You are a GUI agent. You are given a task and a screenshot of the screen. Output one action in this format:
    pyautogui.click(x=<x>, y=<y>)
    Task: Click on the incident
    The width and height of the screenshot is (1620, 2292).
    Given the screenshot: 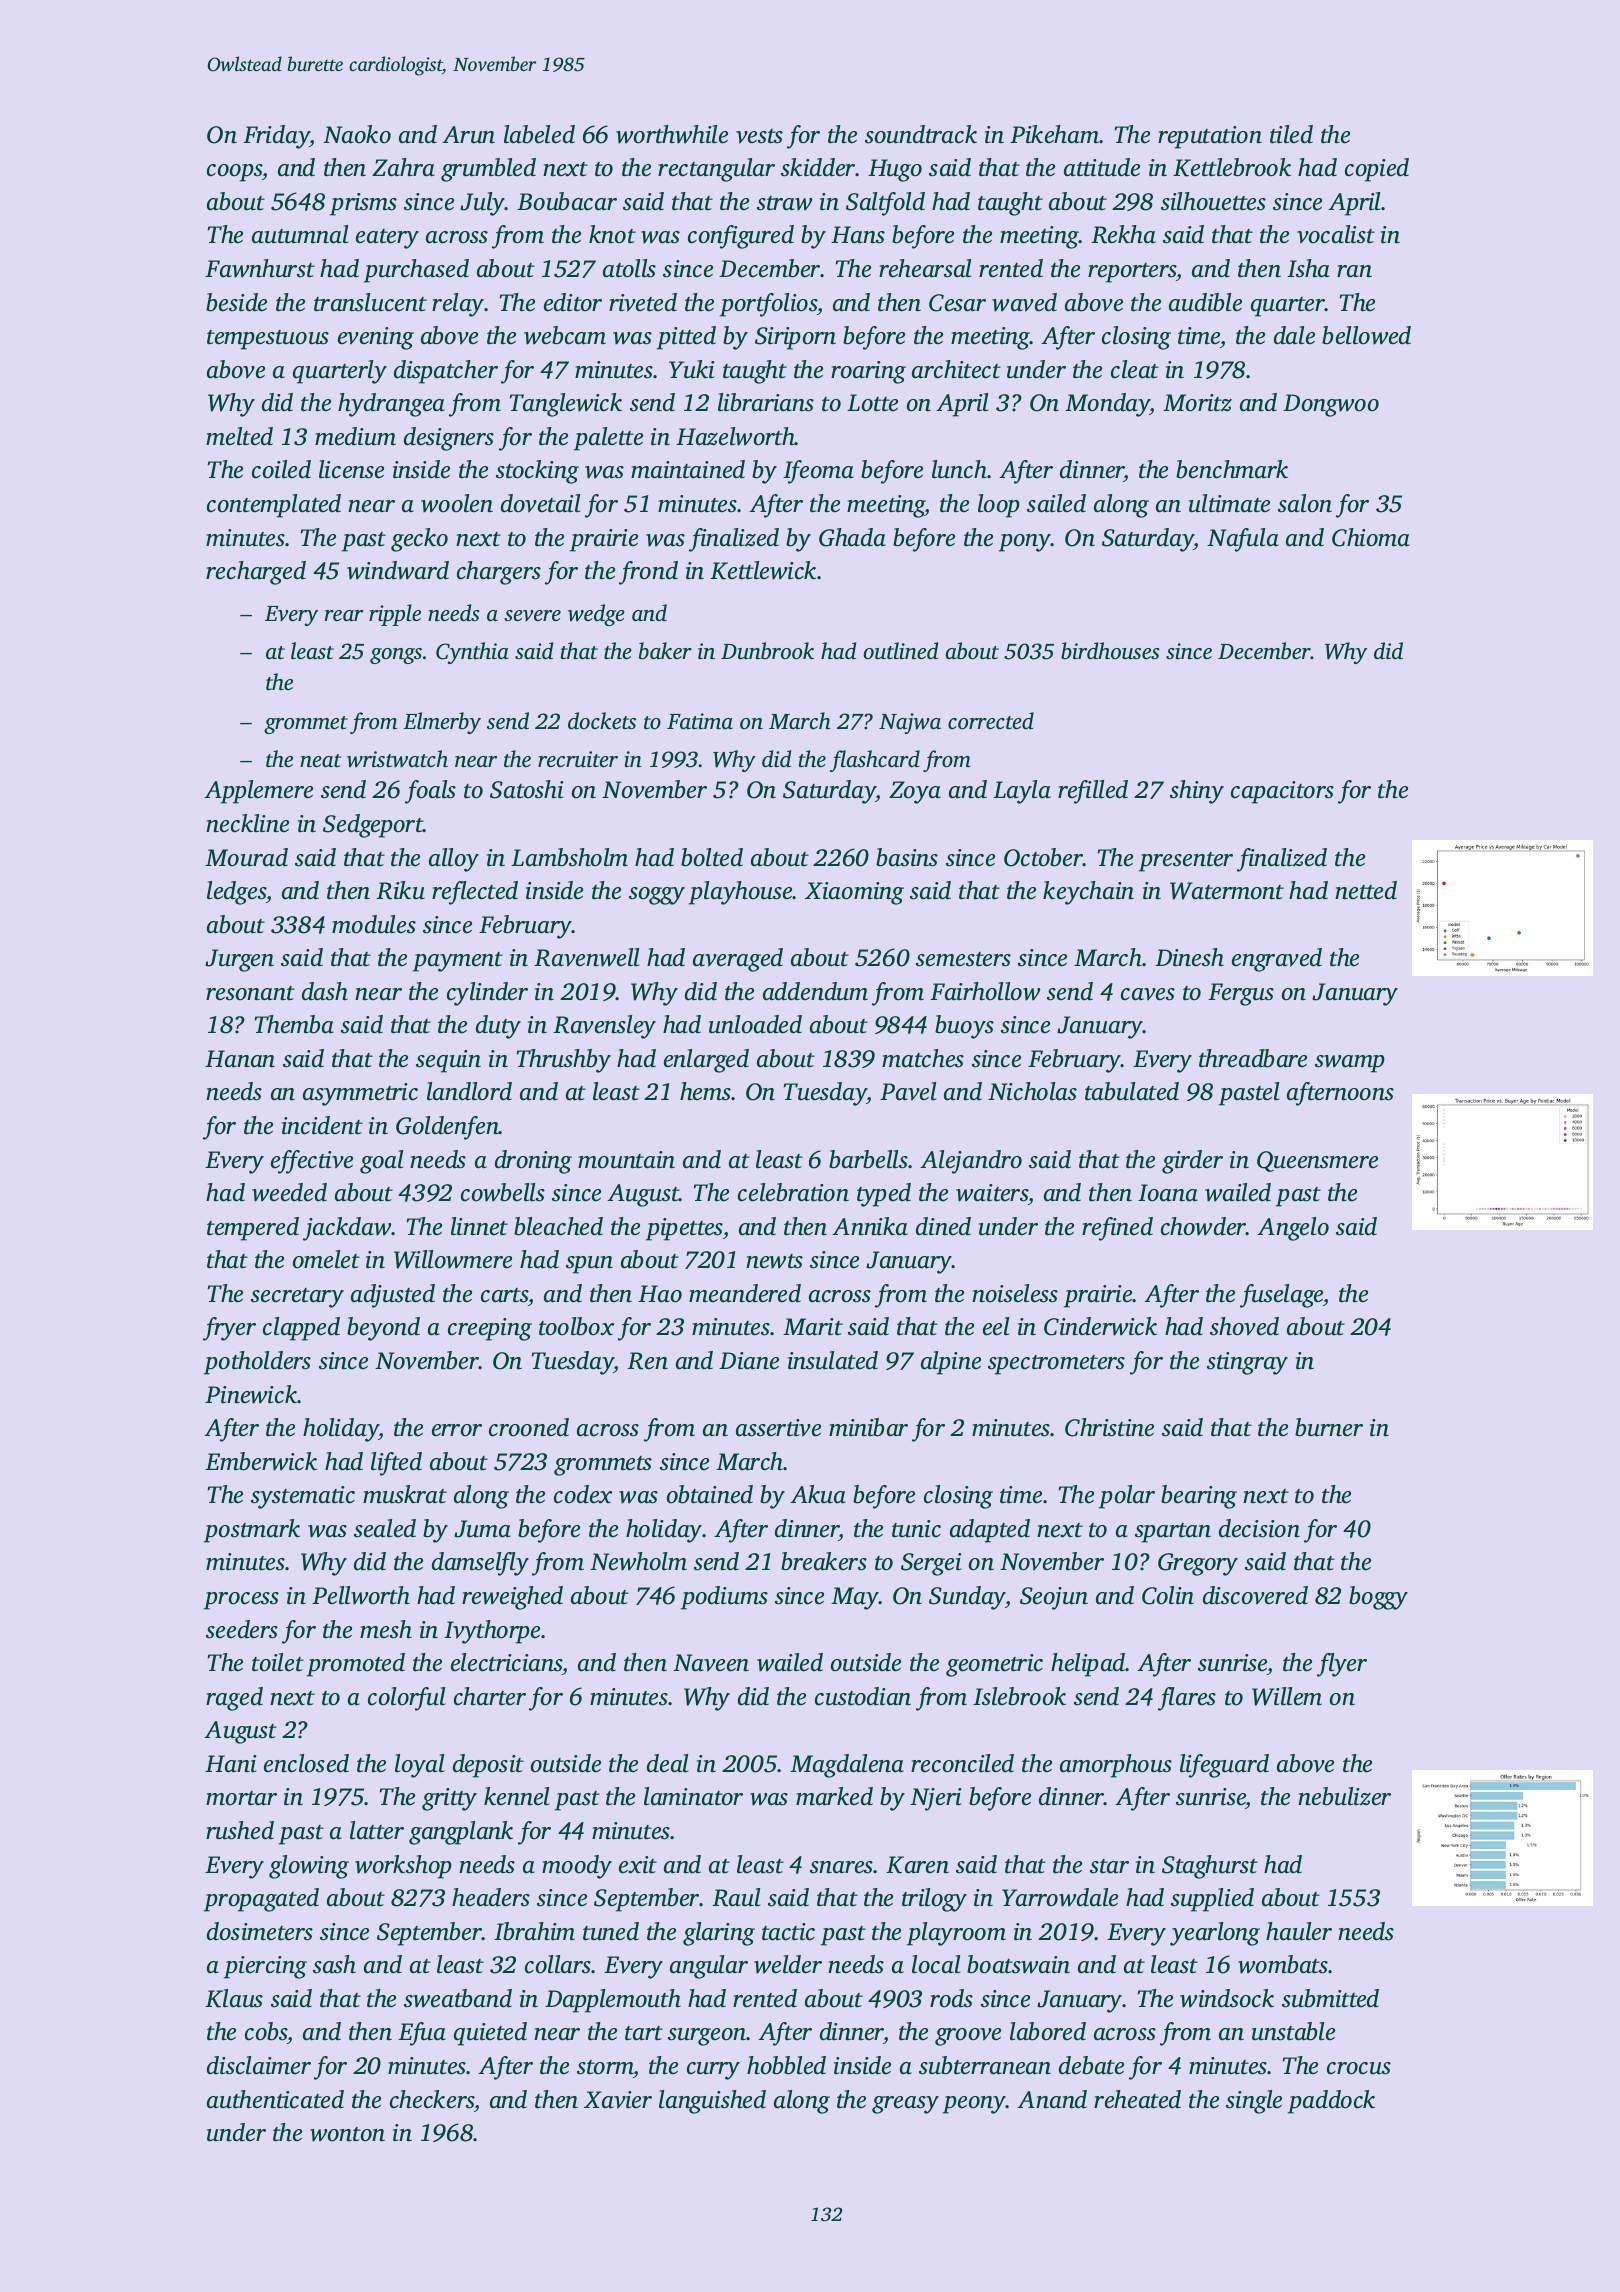 What is the action you would take?
    pyautogui.click(x=322, y=1125)
